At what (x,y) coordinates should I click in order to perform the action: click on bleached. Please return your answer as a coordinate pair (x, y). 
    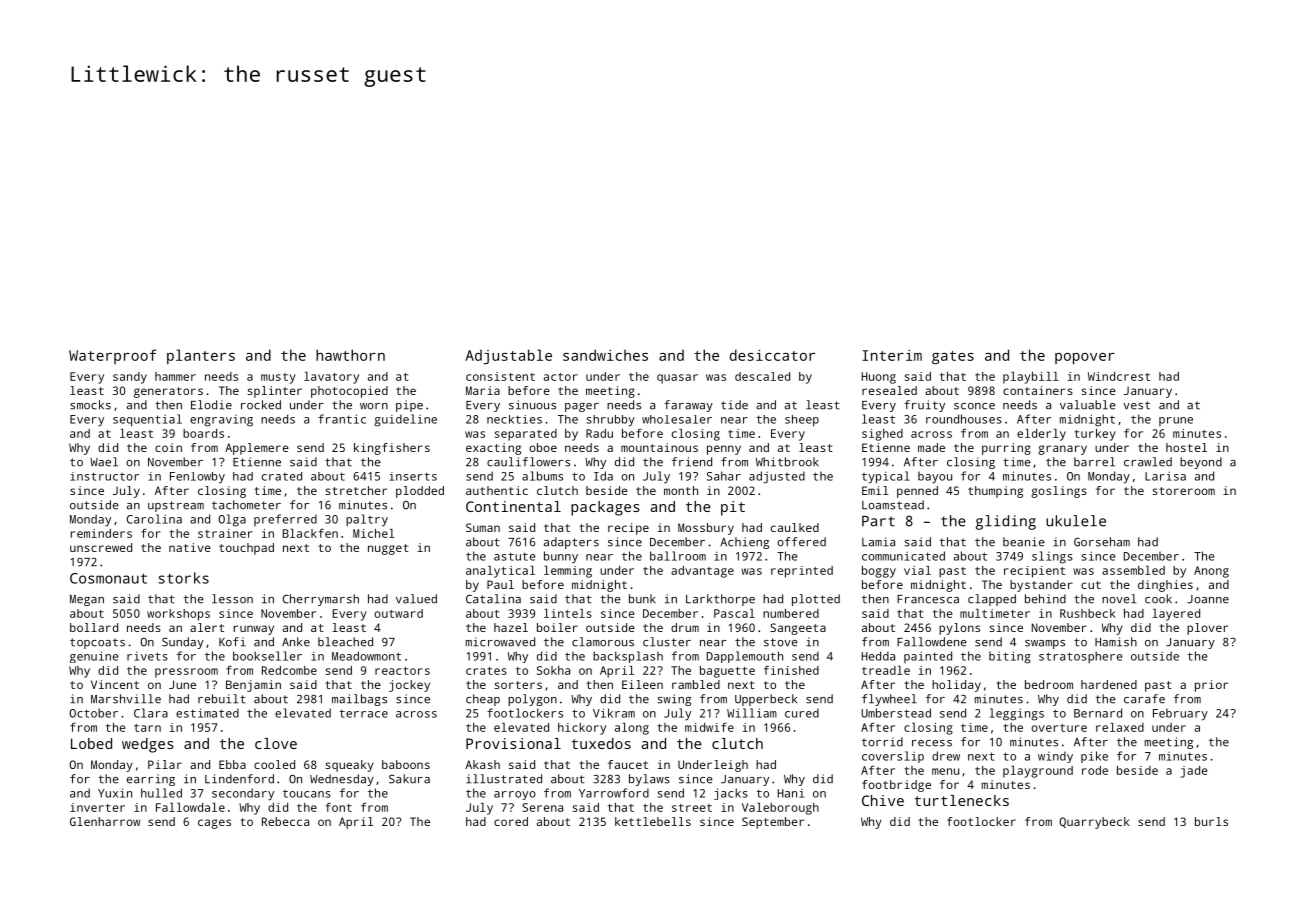
    Looking at the image, I should click on (345, 642).
